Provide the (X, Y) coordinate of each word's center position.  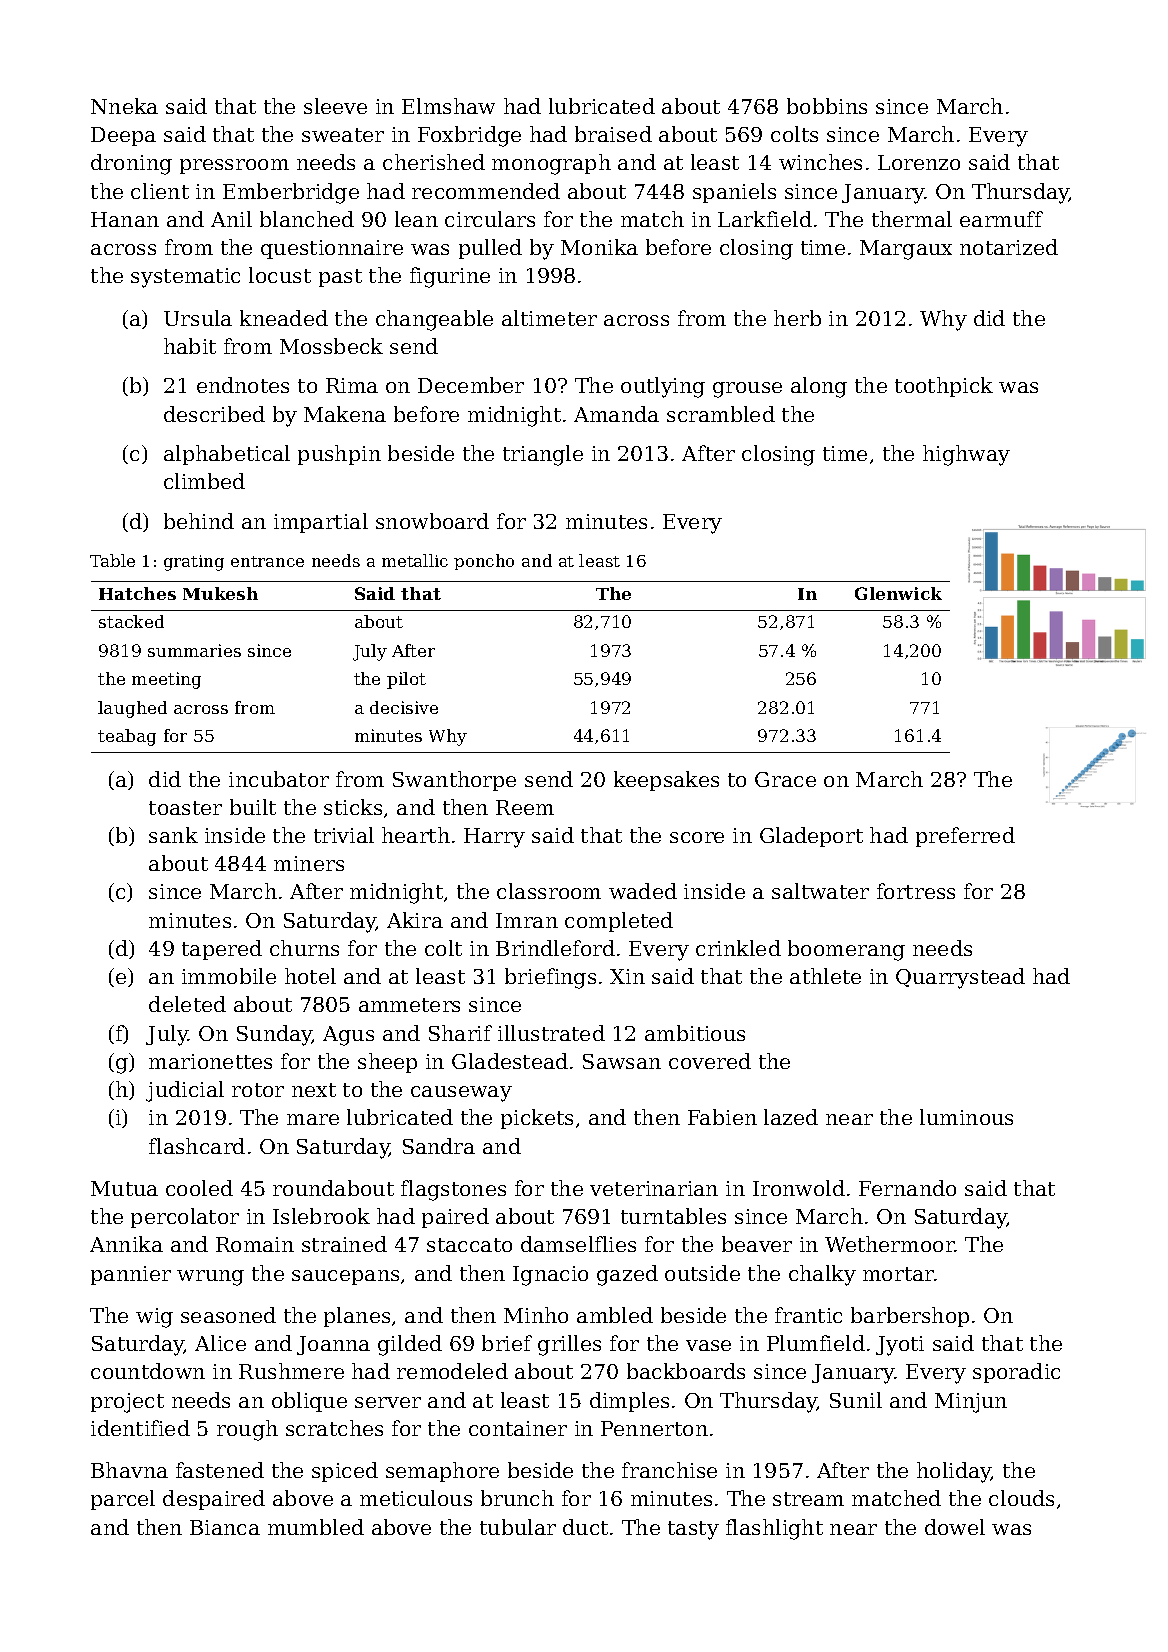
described (214, 414)
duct (585, 1527)
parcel (123, 1500)
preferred (965, 837)
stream (808, 1499)
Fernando (907, 1188)
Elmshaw (448, 106)
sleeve (335, 106)
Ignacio (550, 1276)
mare (313, 1119)
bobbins (827, 106)
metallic (415, 560)
